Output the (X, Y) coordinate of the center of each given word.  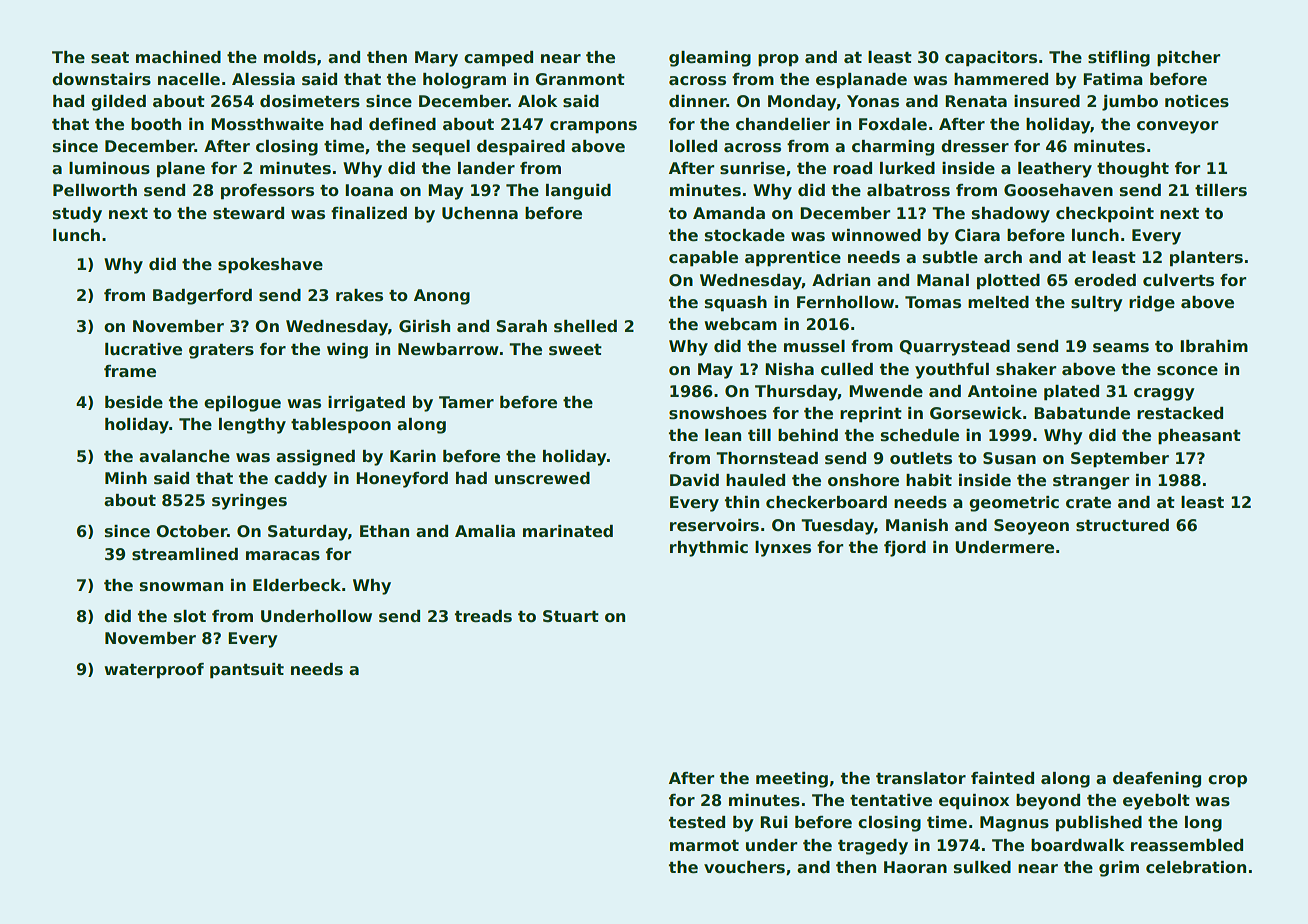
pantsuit (247, 671)
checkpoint (1105, 215)
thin (742, 502)
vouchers (744, 867)
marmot (704, 846)
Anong (442, 297)
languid (578, 192)
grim (1119, 869)
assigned (315, 458)
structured (1122, 525)
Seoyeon (1031, 527)
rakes (359, 295)
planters (1206, 259)
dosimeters (310, 101)
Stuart (571, 616)
